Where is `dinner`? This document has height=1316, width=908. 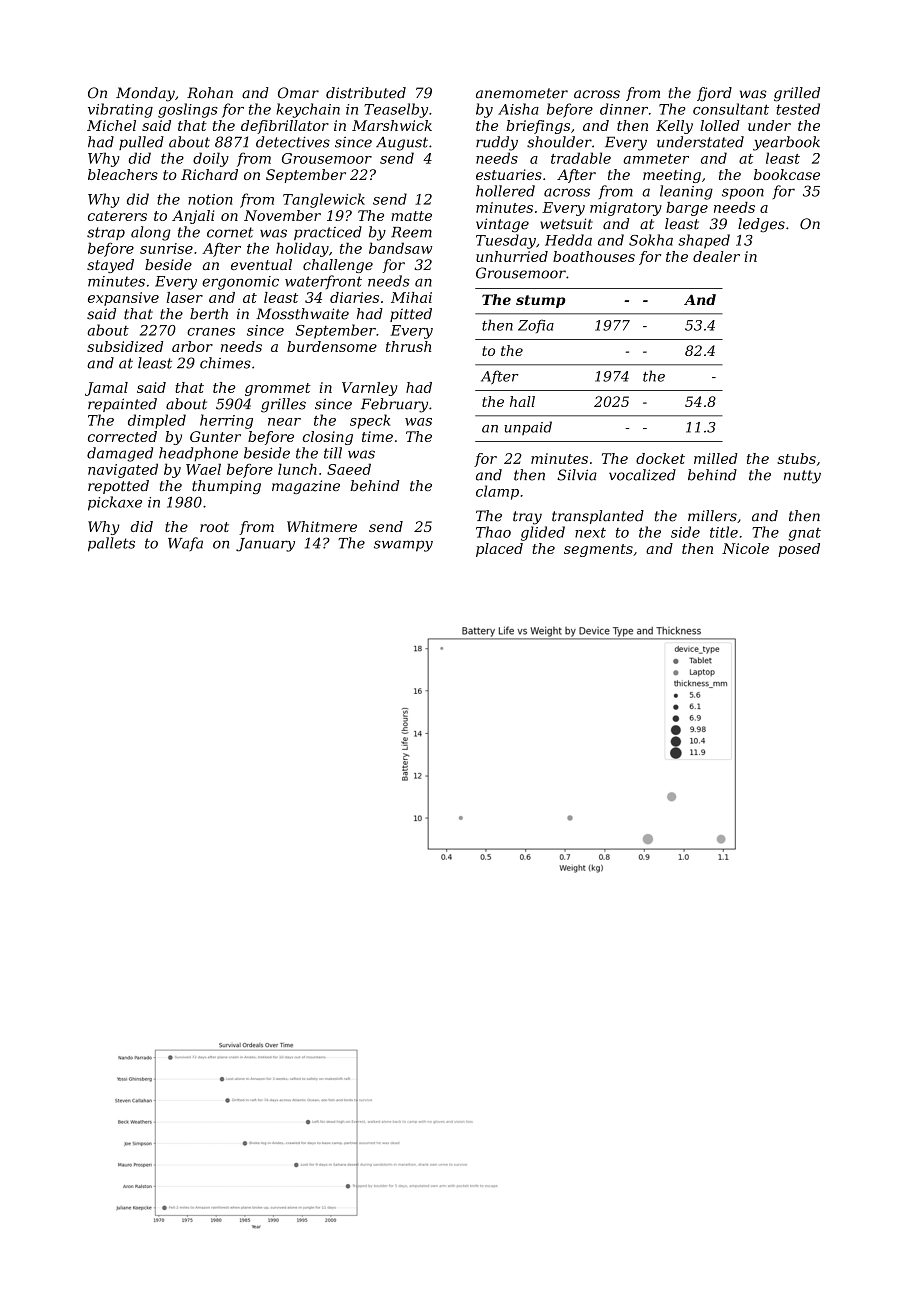 dinner is located at coordinates (624, 109).
